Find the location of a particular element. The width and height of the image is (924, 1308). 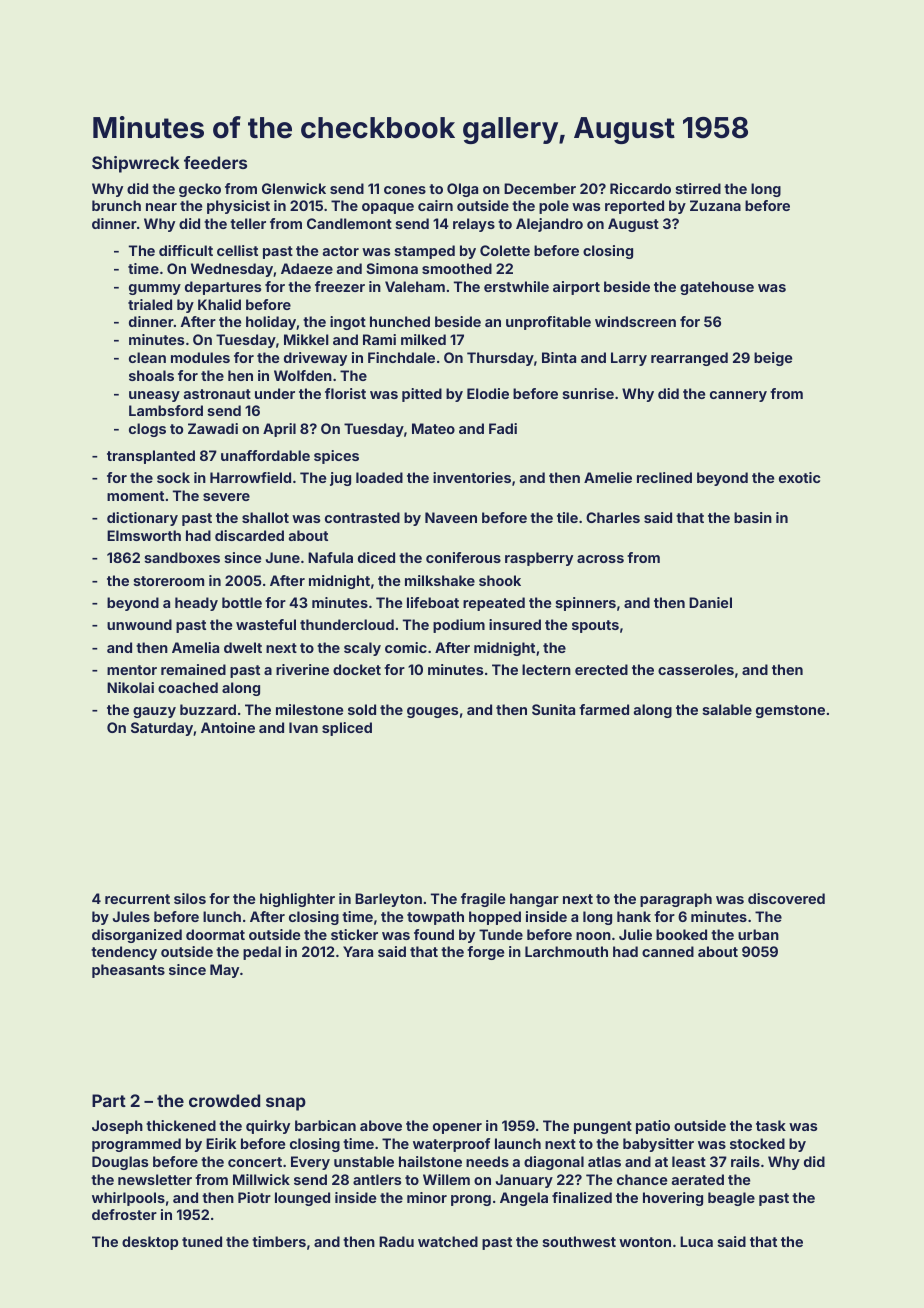

Shipwreck is located at coordinates (135, 164).
